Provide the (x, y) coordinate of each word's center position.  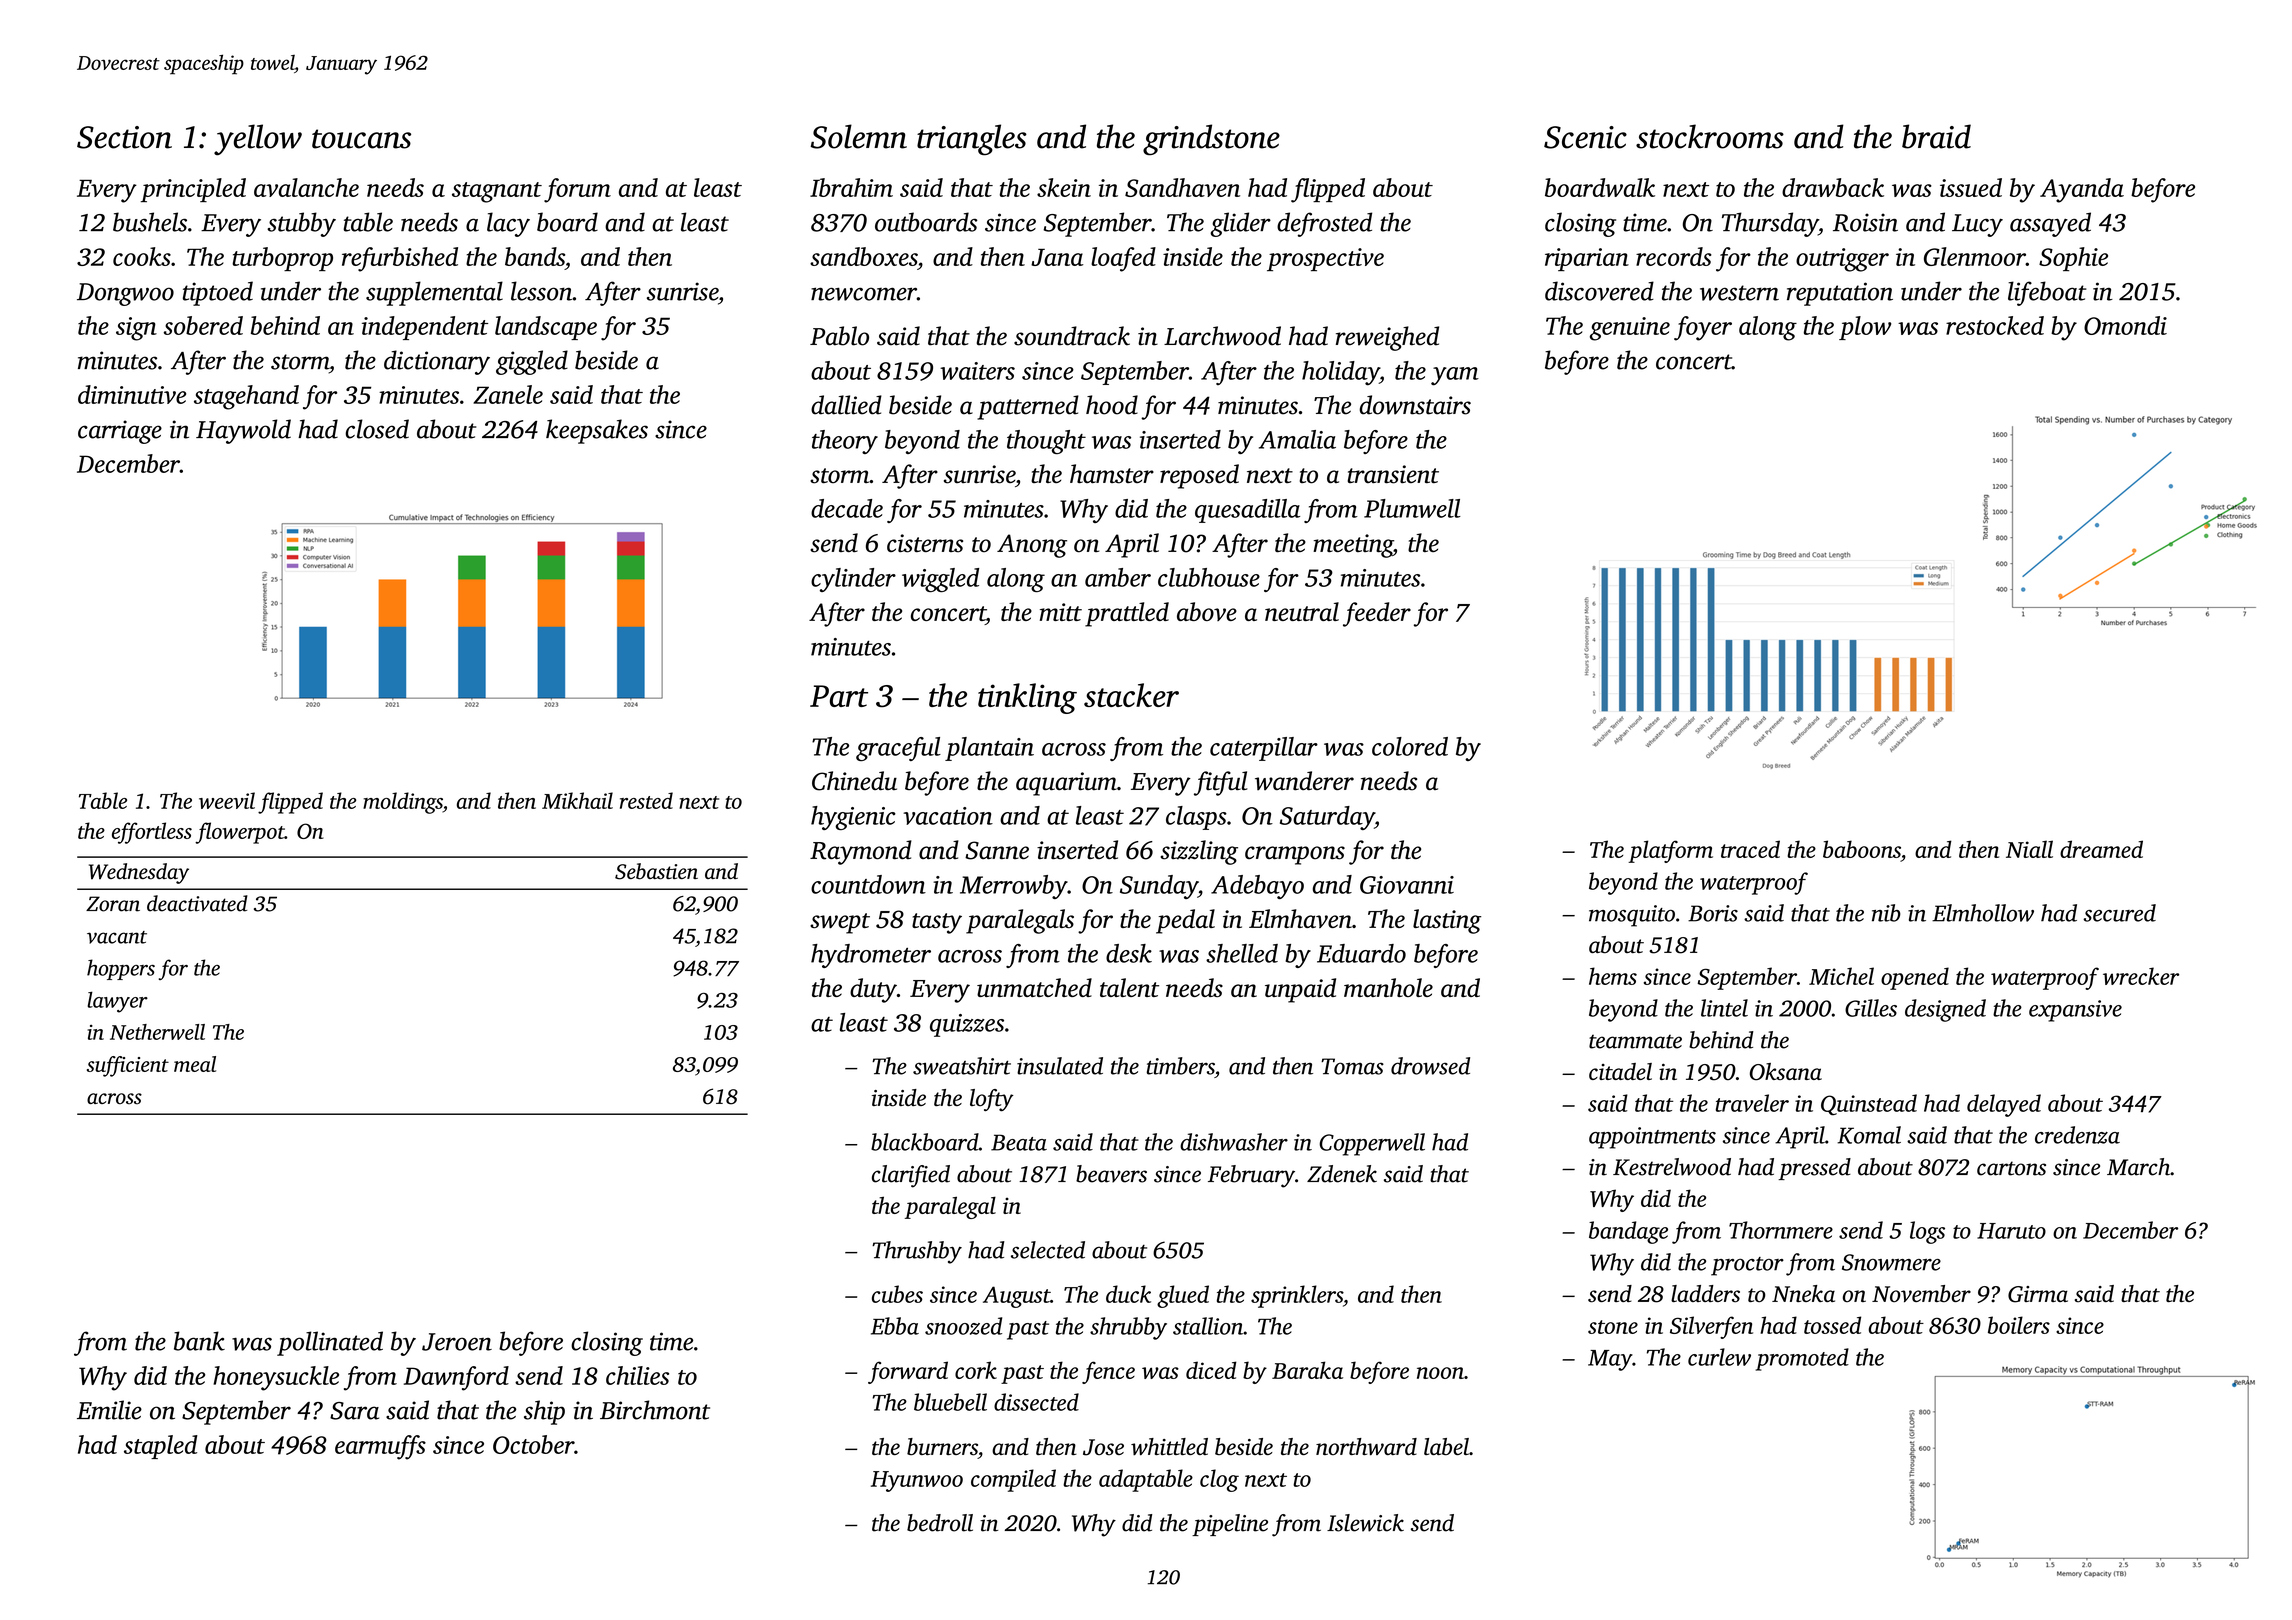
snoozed (963, 1326)
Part (839, 696)
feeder (1377, 614)
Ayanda (2082, 190)
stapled (161, 1447)
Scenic (1585, 137)
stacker (1131, 695)
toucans (361, 139)
